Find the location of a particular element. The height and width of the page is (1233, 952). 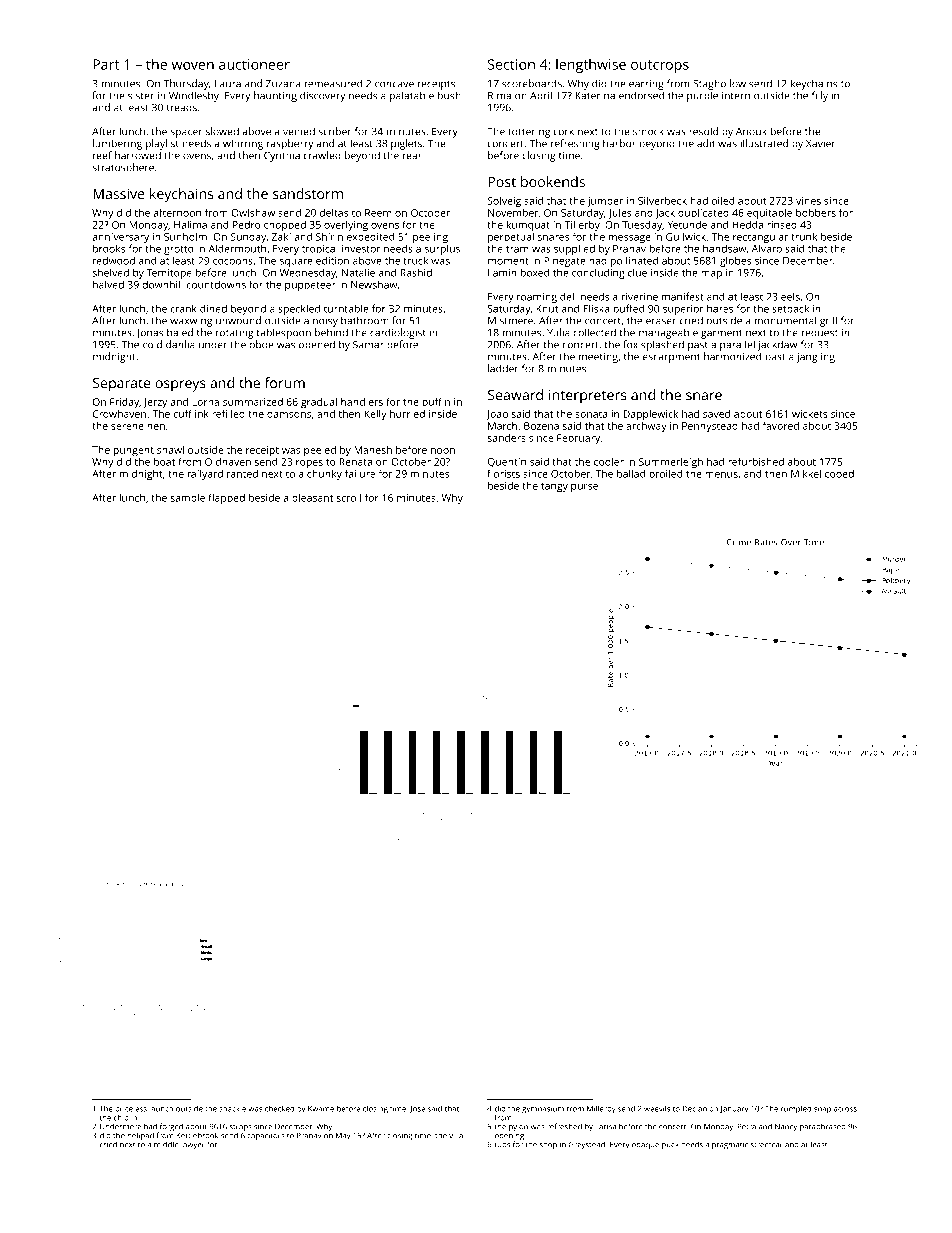

snap is located at coordinates (822, 1110).
